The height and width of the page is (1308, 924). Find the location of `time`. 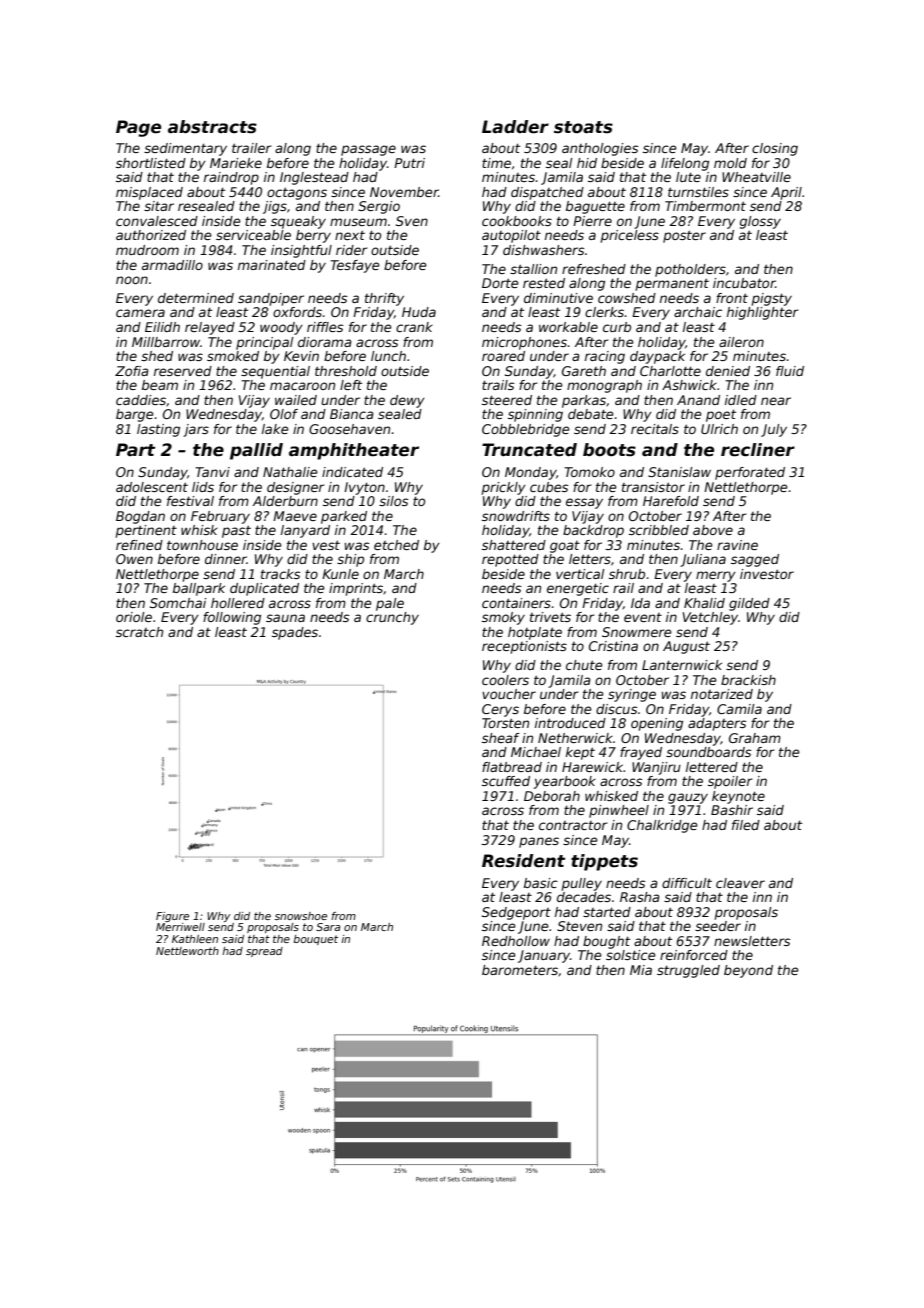

time is located at coordinates (496, 163).
